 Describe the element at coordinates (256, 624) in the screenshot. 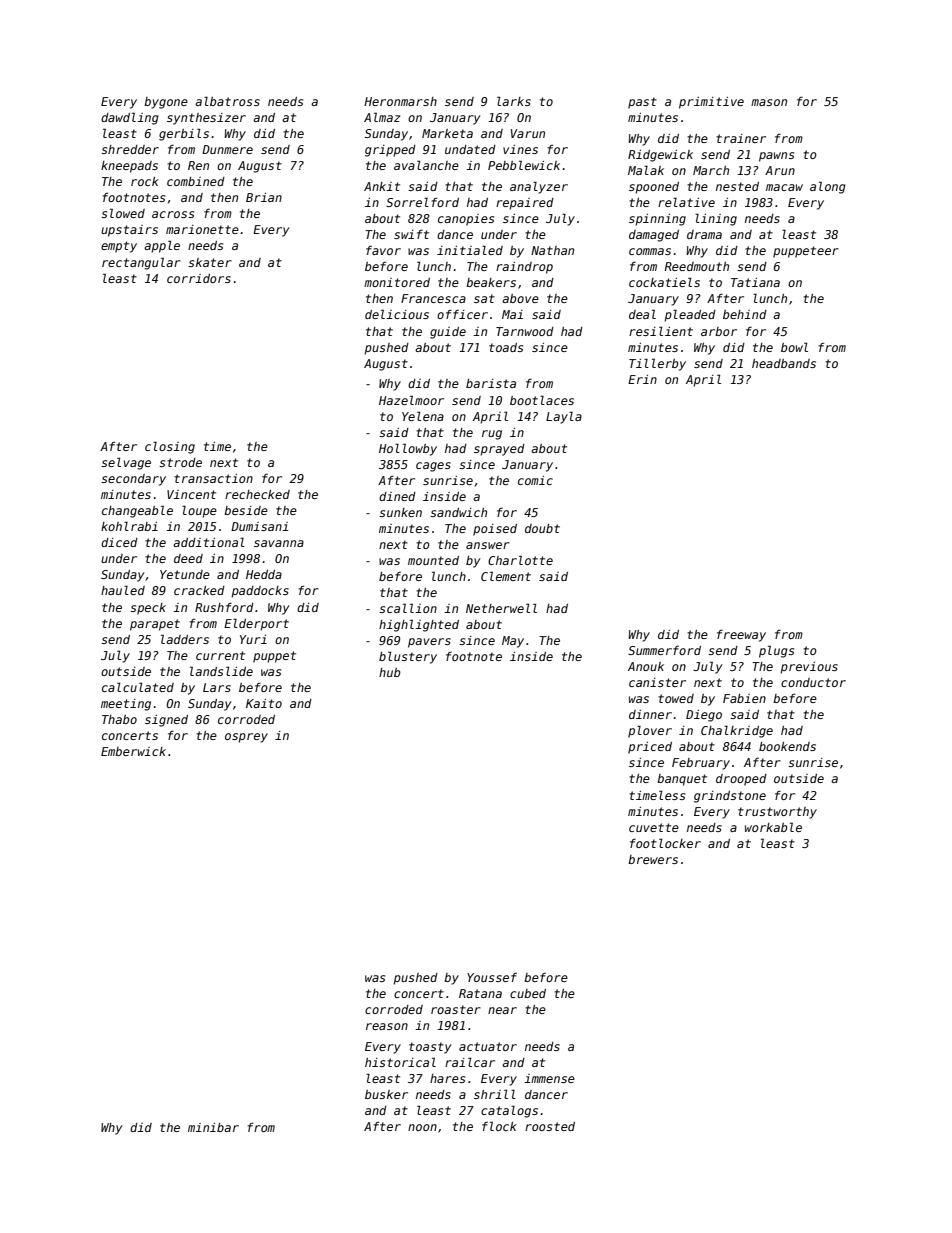

I see `Elderport` at that location.
